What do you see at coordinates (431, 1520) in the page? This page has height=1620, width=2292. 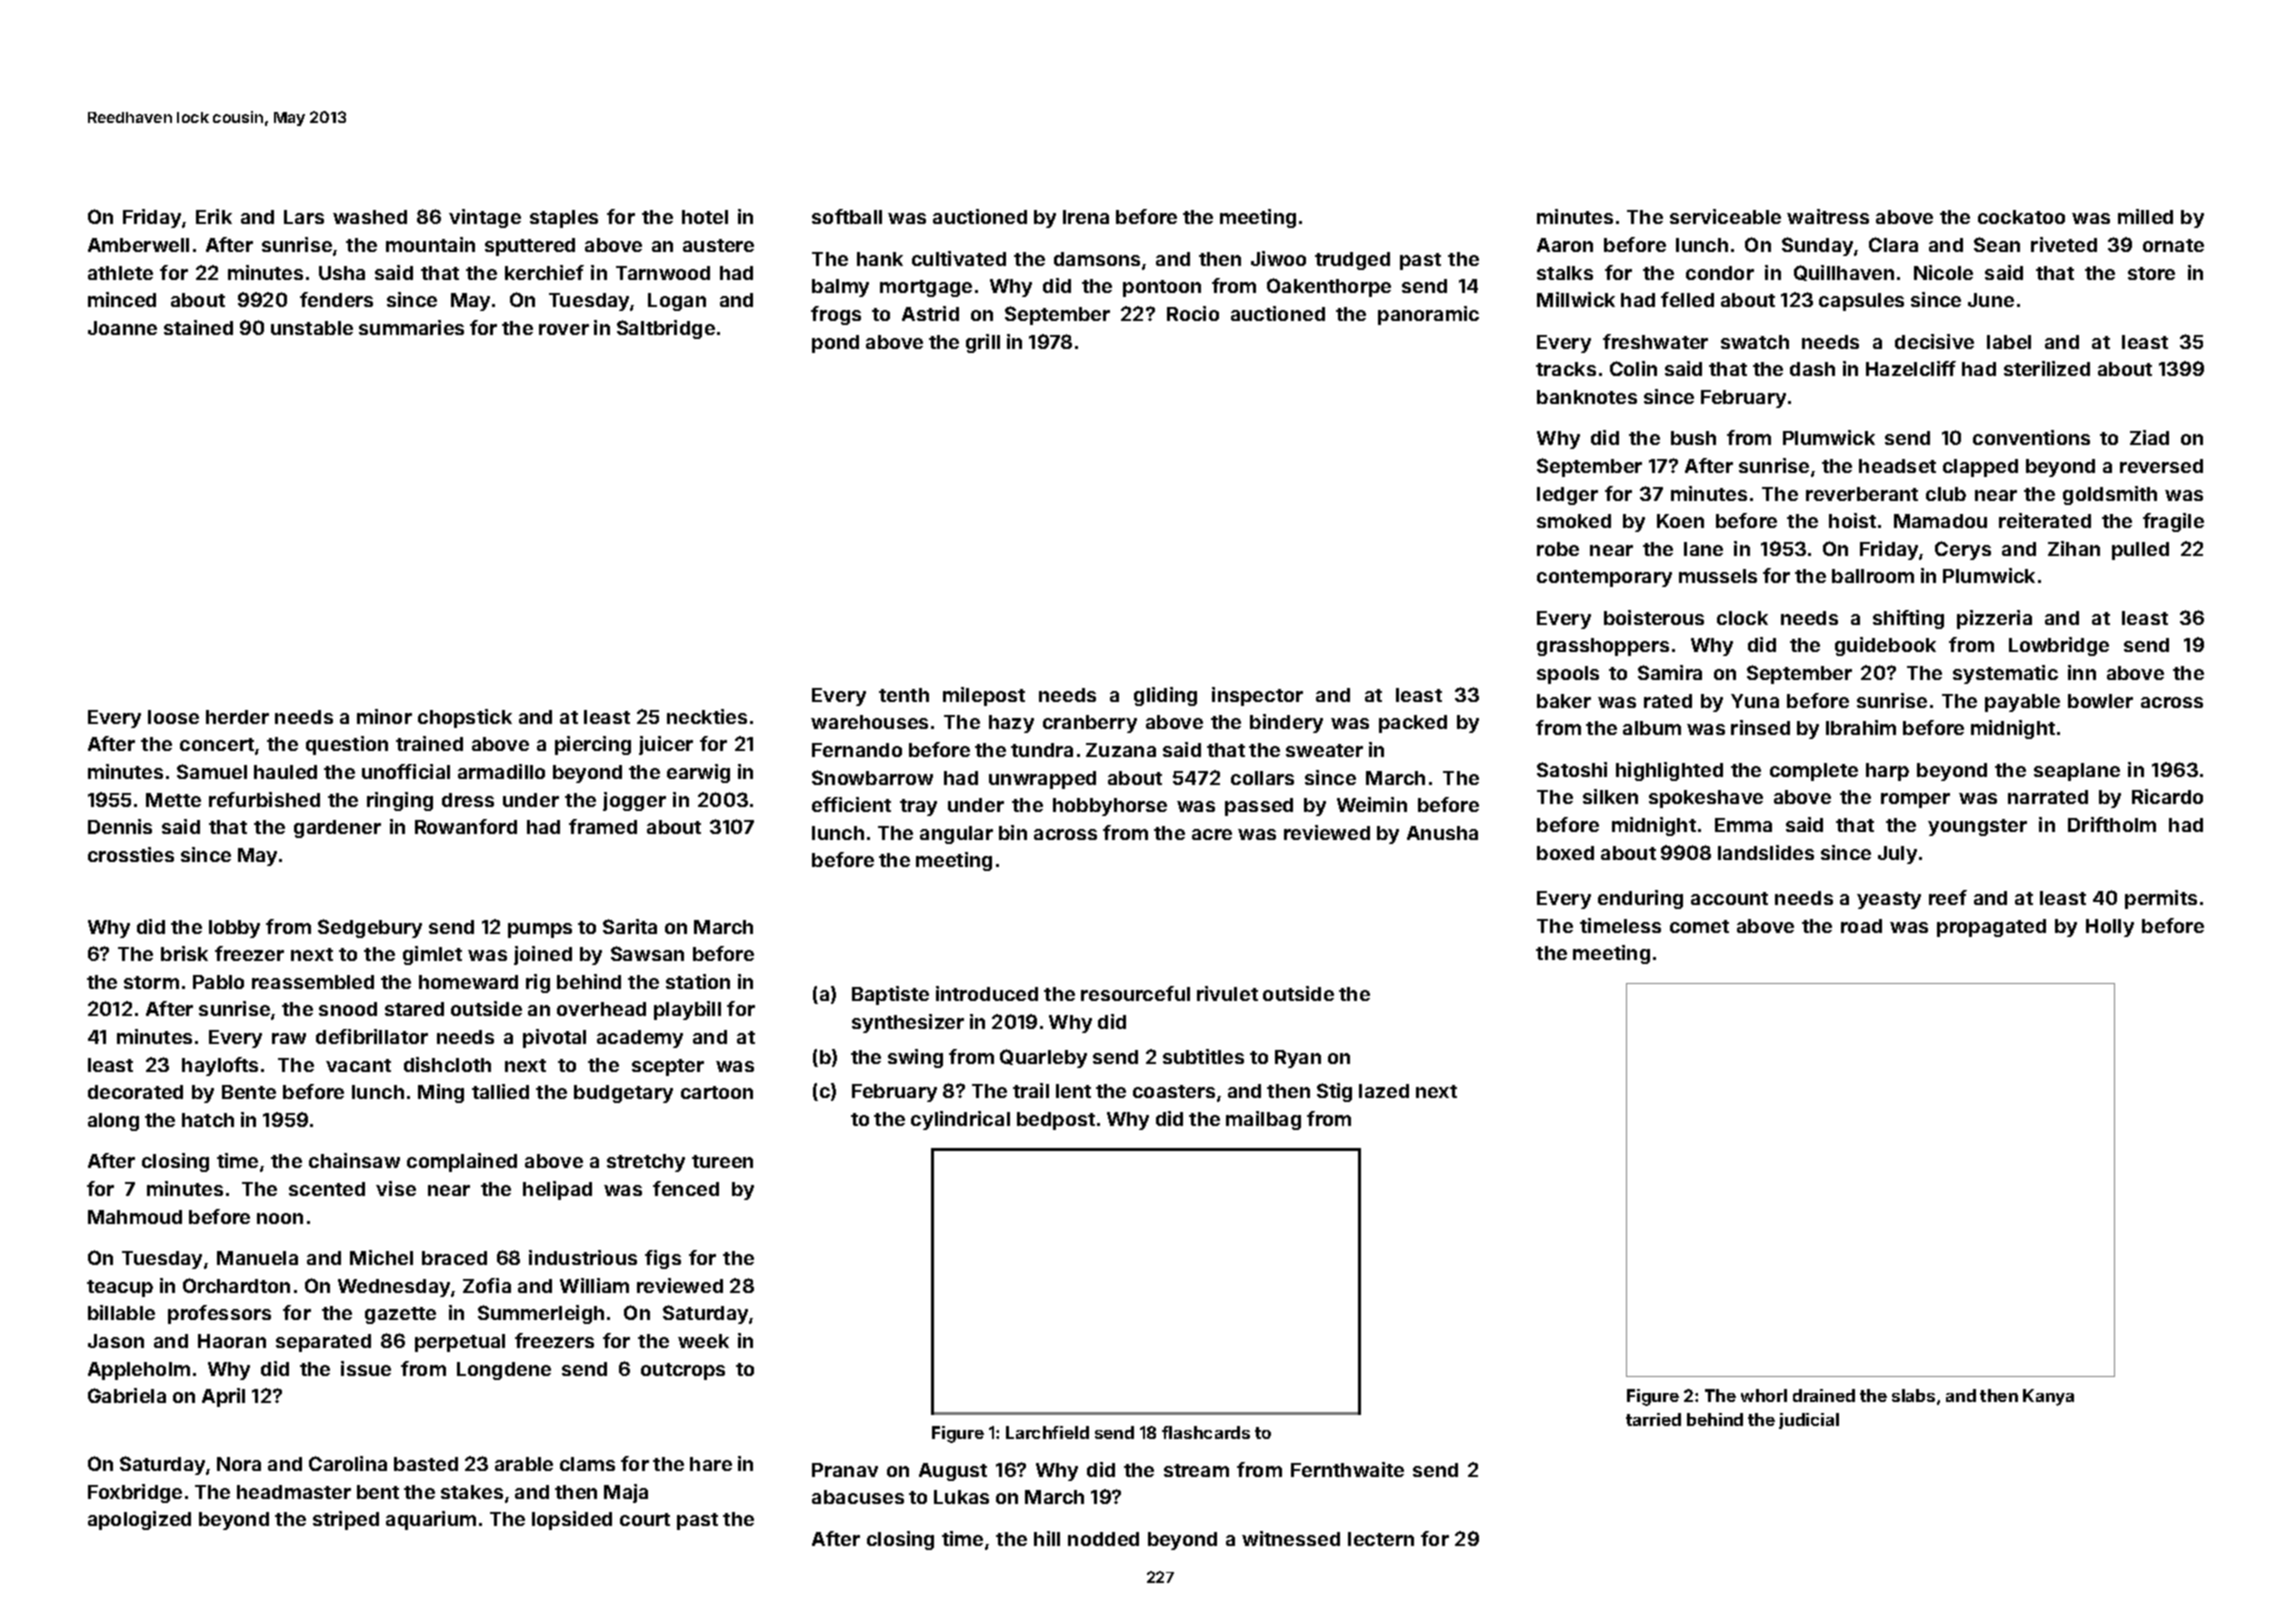 I see `aquarium` at bounding box center [431, 1520].
